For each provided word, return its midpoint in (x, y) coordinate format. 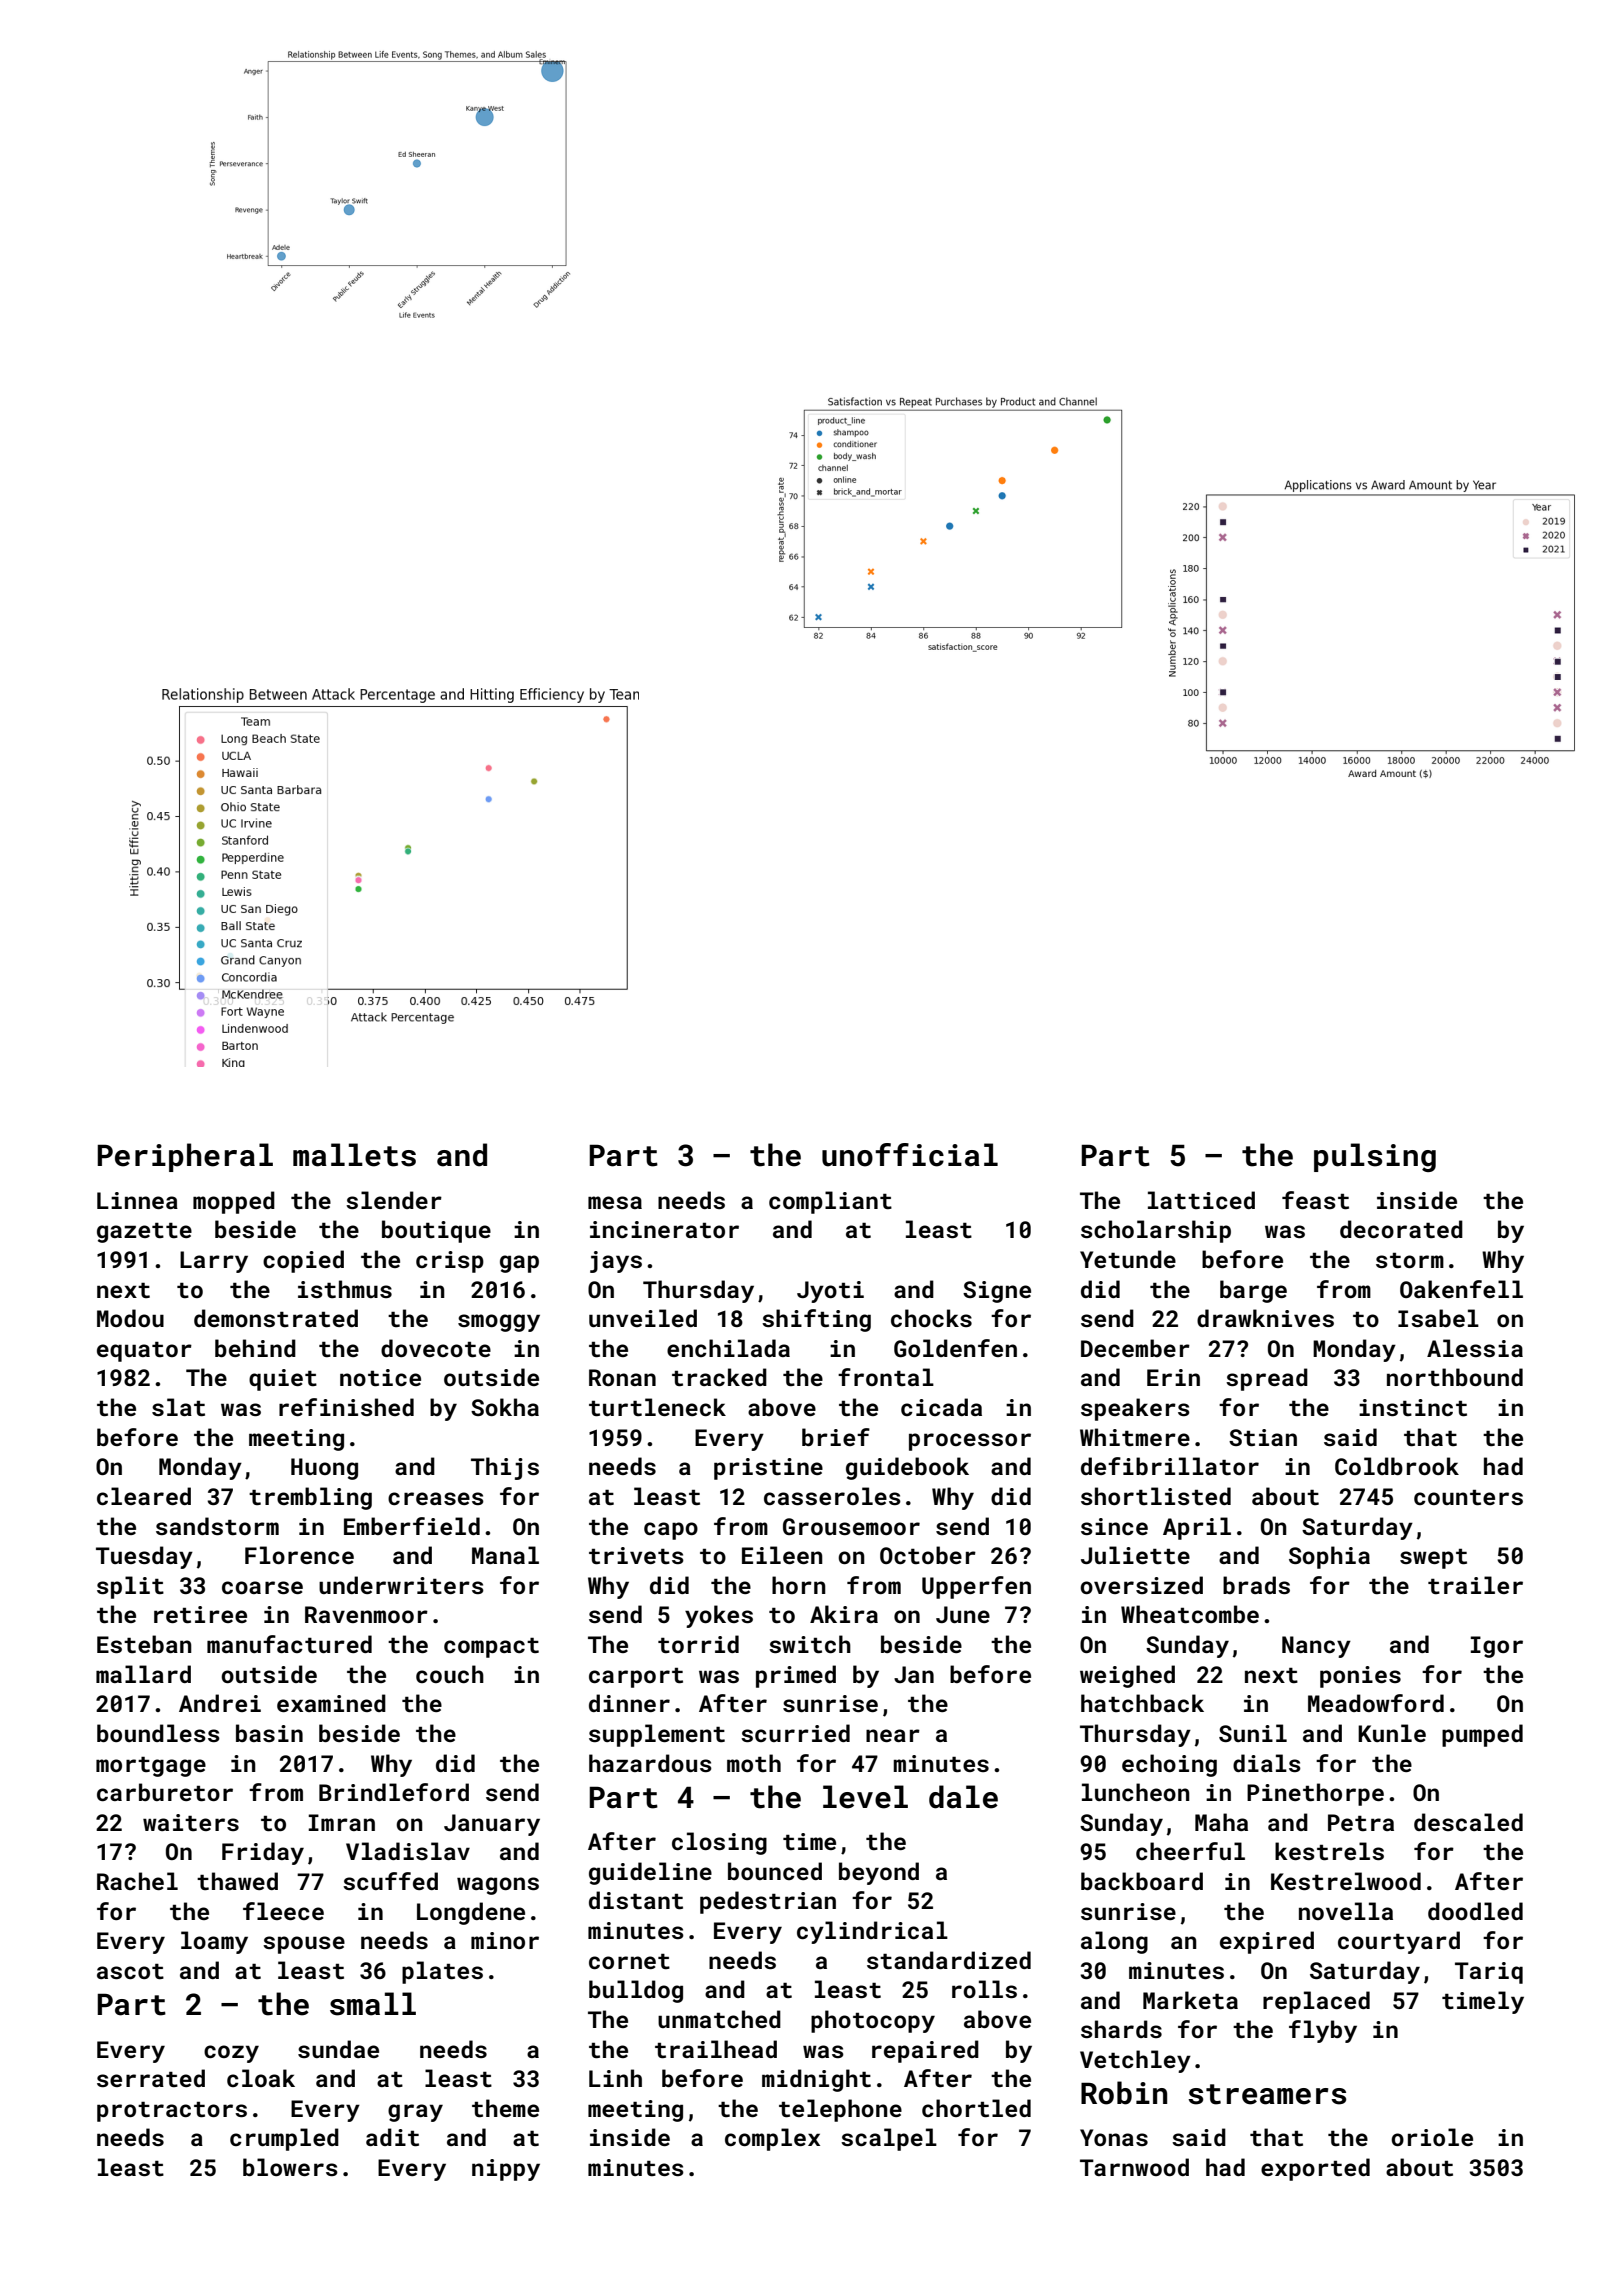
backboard (1142, 1881)
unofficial (910, 1155)
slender (394, 1200)
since (1114, 1526)
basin (269, 1733)
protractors (172, 2112)
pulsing (1375, 1157)
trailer (1475, 1585)
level (865, 1797)
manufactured (289, 1644)
